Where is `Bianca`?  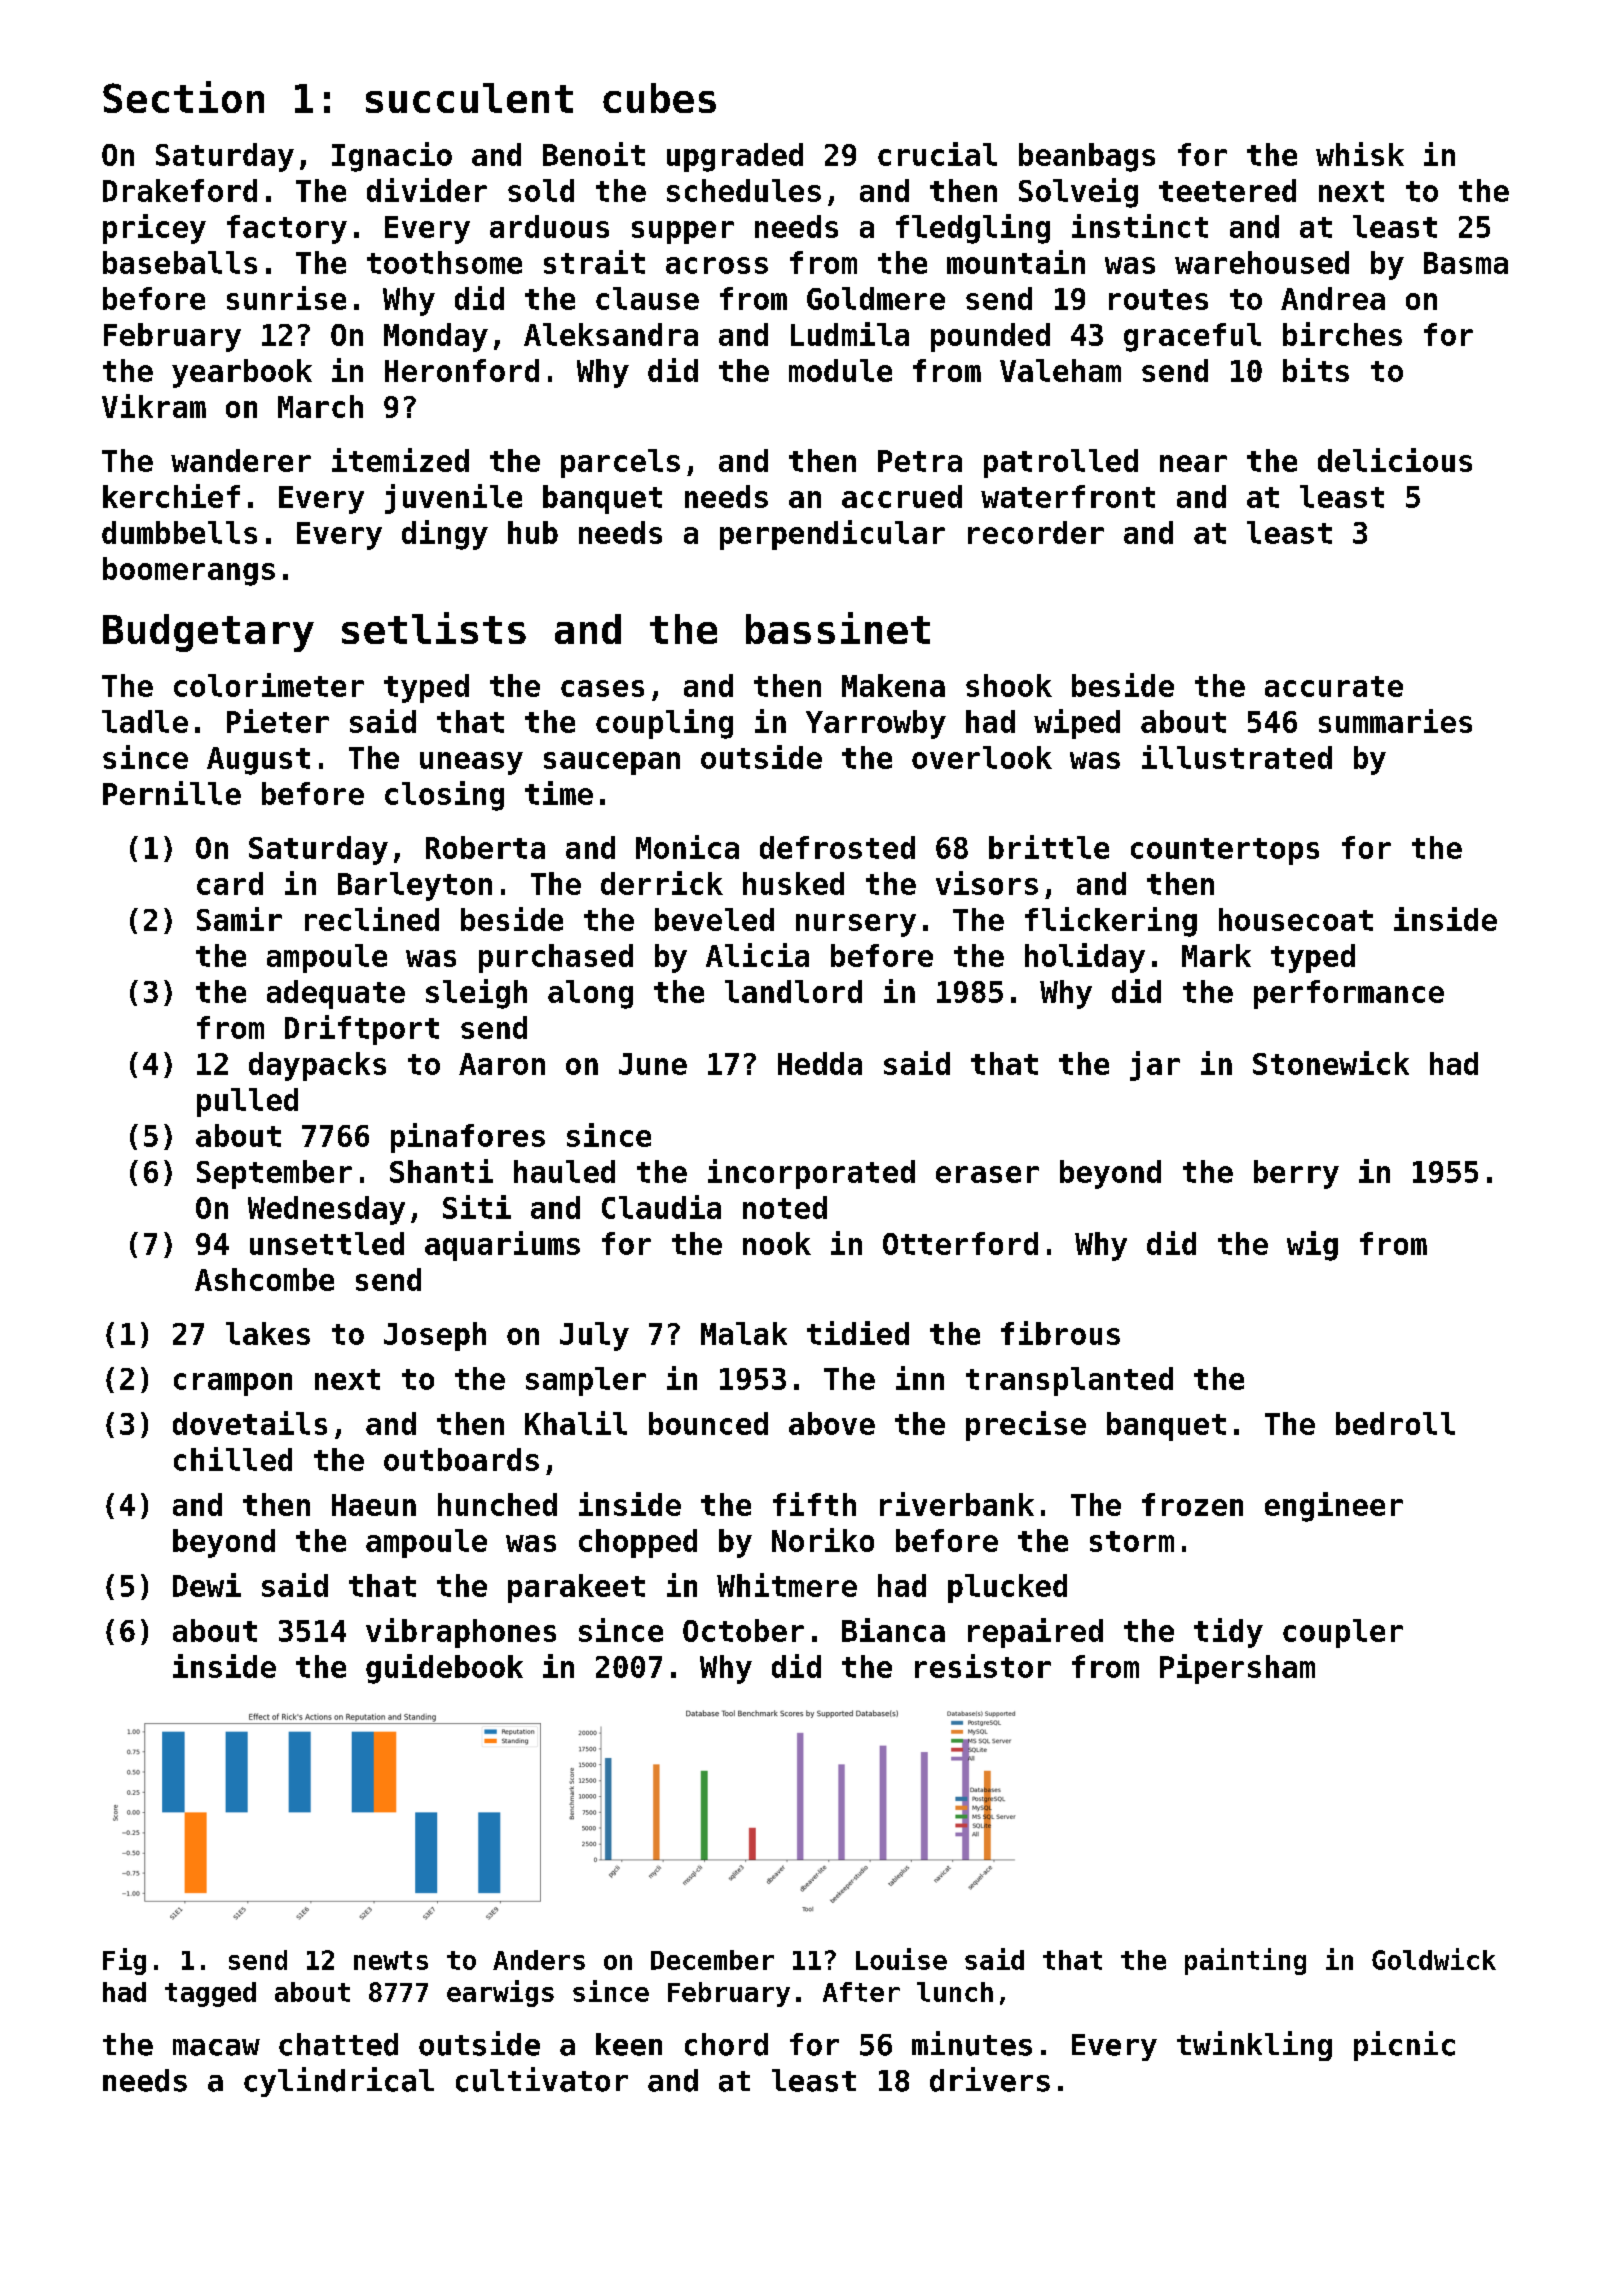
Bianca is located at coordinates (893, 1630).
